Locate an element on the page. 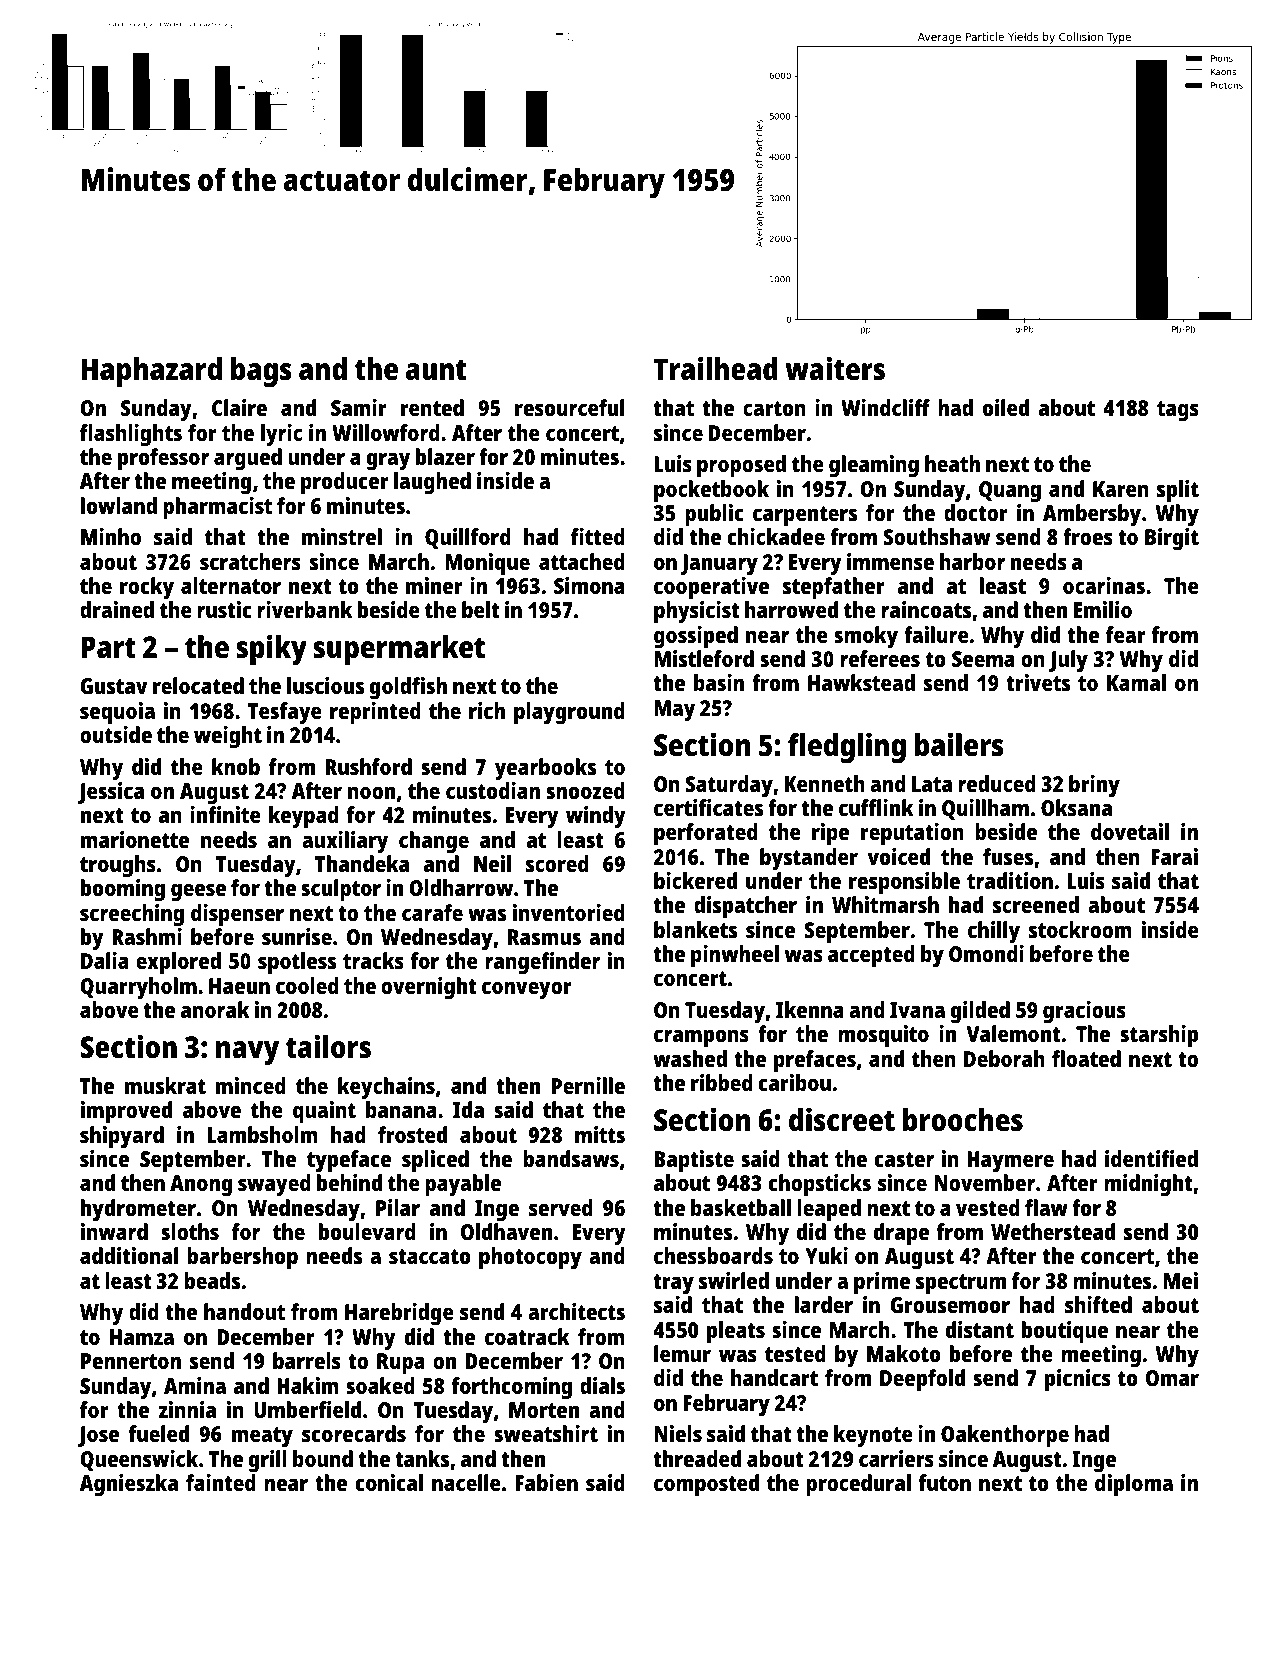 The height and width of the page is (1655, 1279). handout is located at coordinates (244, 1311).
